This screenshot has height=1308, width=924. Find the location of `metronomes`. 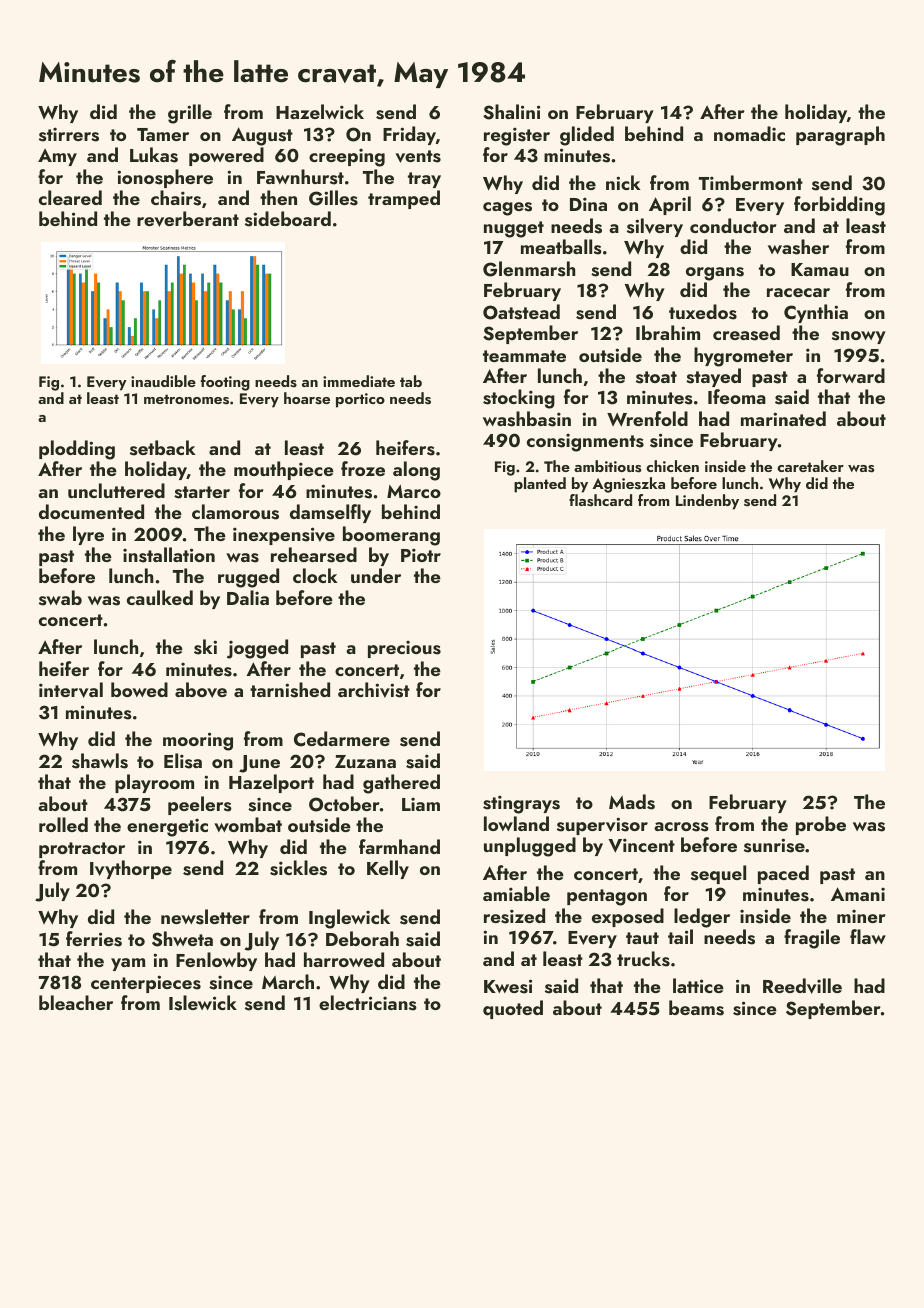

metronomes is located at coordinates (186, 399).
